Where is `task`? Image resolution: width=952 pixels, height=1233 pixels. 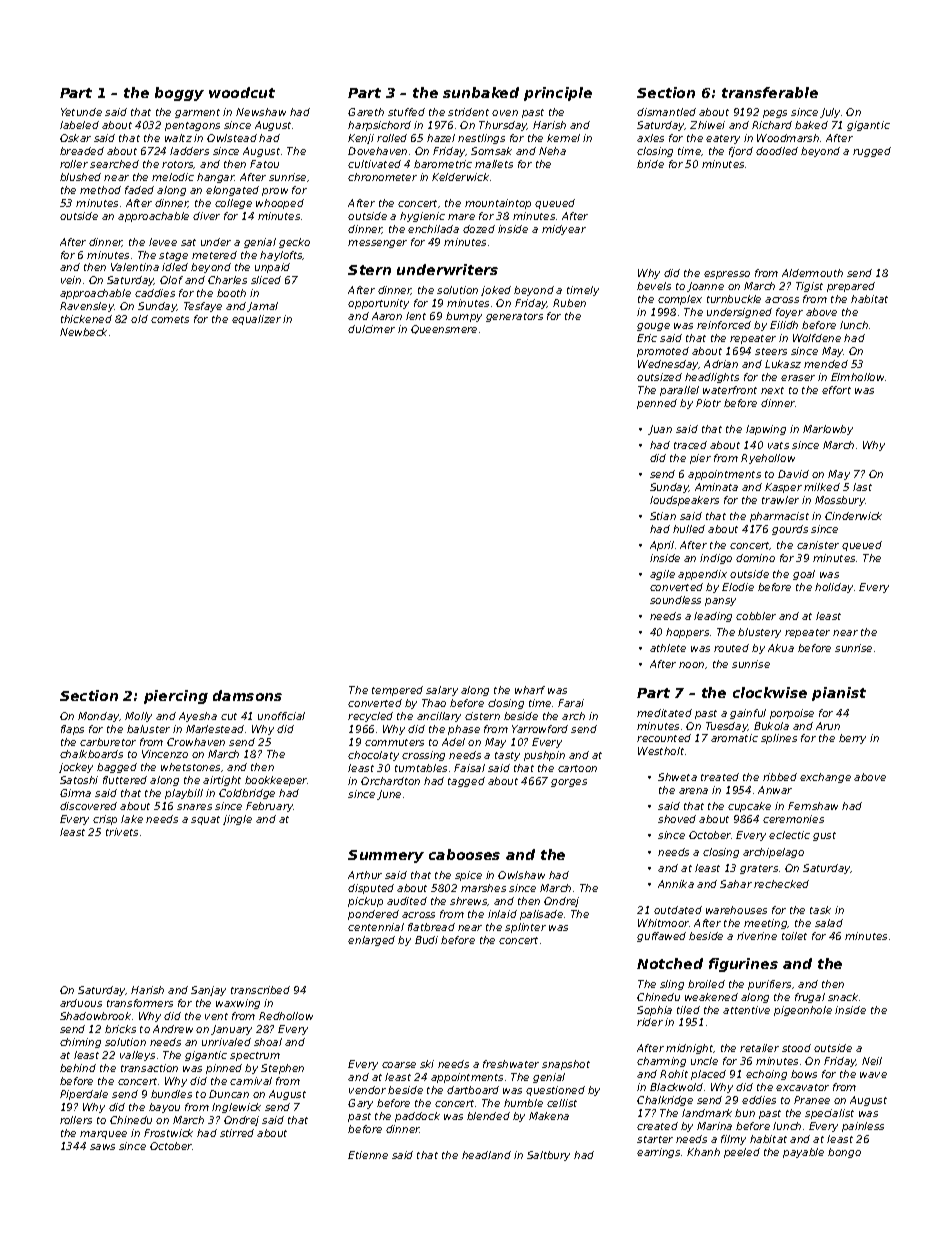 task is located at coordinates (820, 910).
